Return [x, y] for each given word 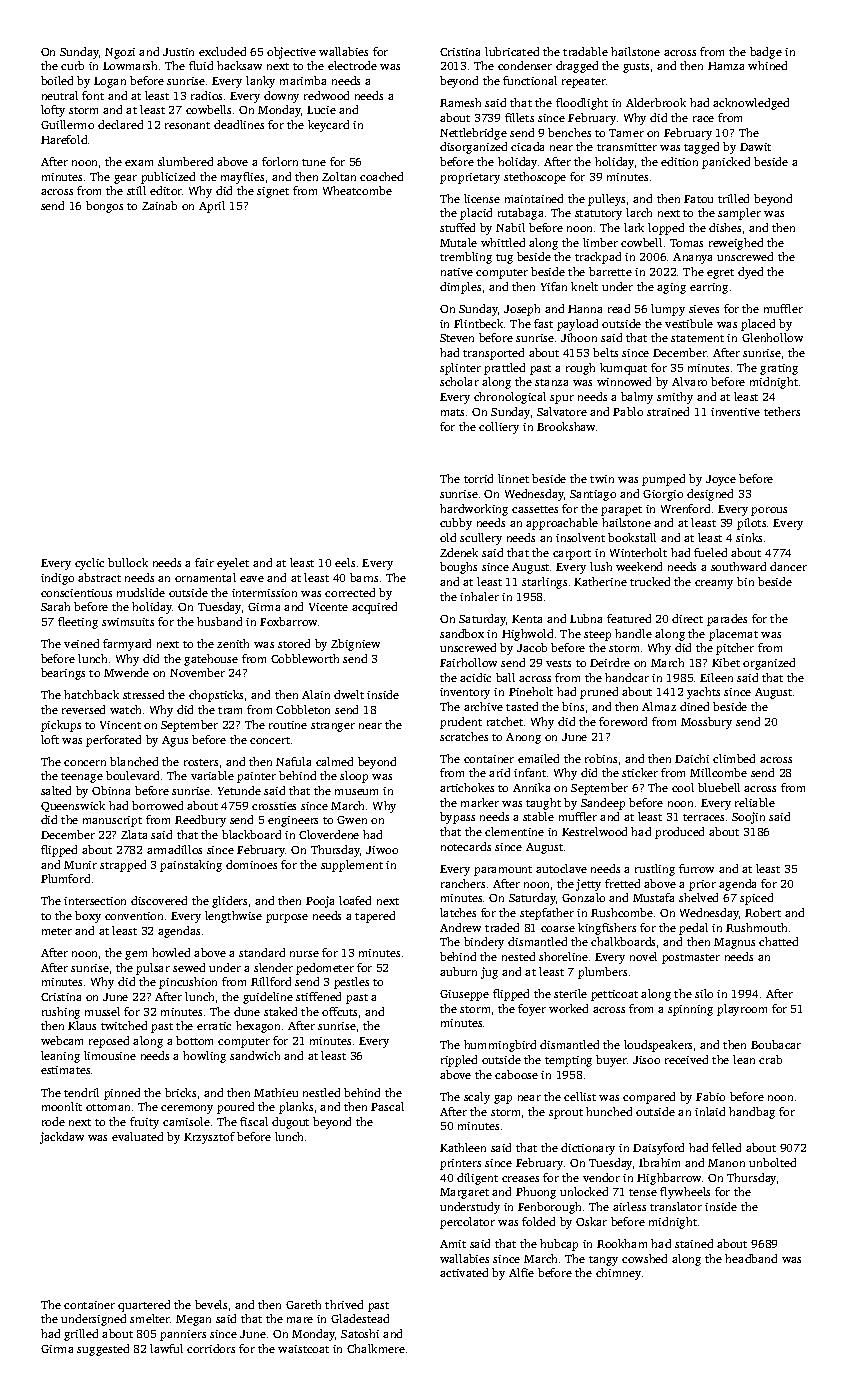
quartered [144, 1306]
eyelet [233, 564]
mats [452, 412]
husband [219, 621]
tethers [782, 411]
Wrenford [685, 508]
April [212, 207]
